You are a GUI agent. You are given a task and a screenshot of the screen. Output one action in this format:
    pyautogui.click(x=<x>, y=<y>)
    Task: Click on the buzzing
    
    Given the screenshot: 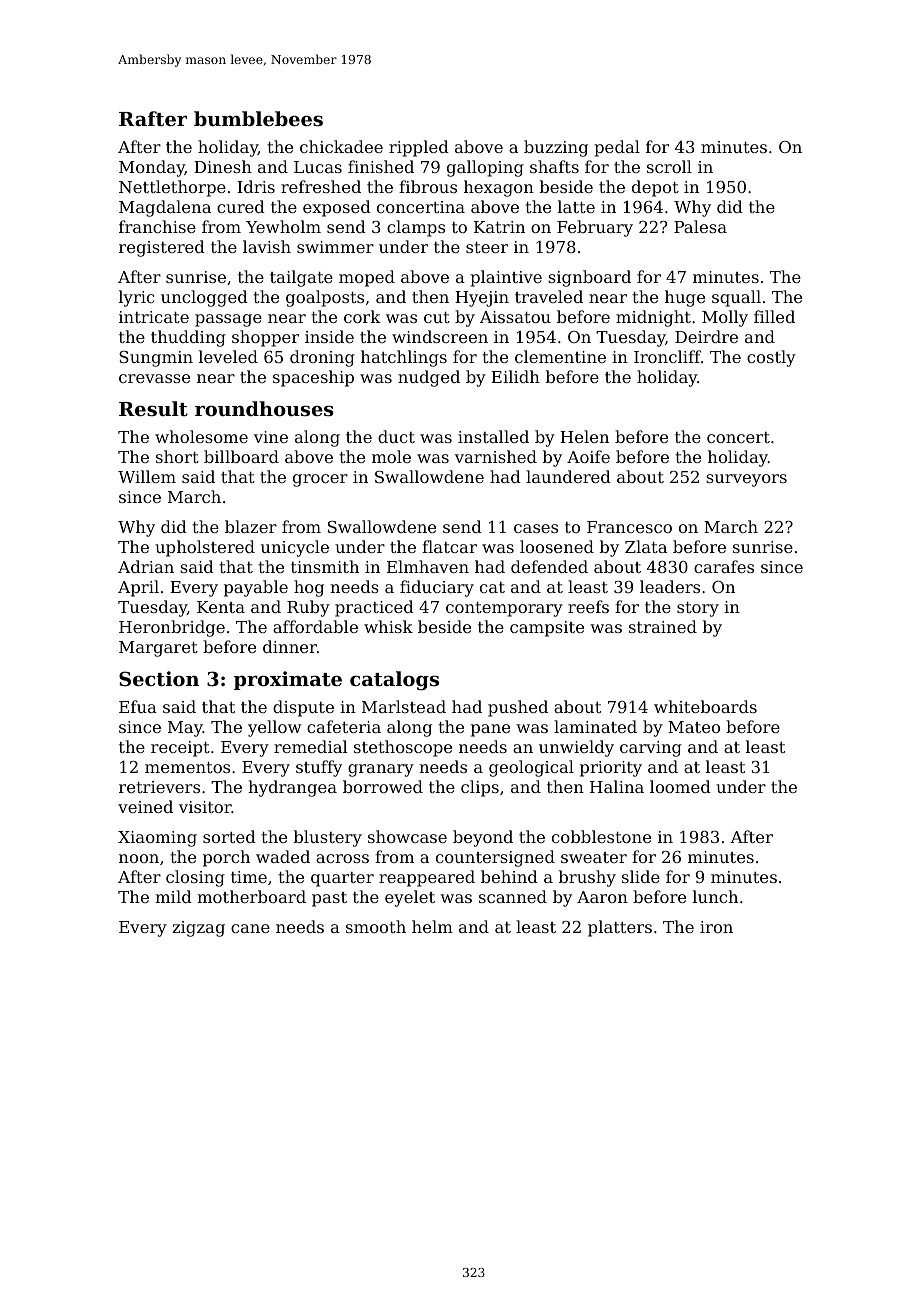 What is the action you would take?
    pyautogui.click(x=556, y=148)
